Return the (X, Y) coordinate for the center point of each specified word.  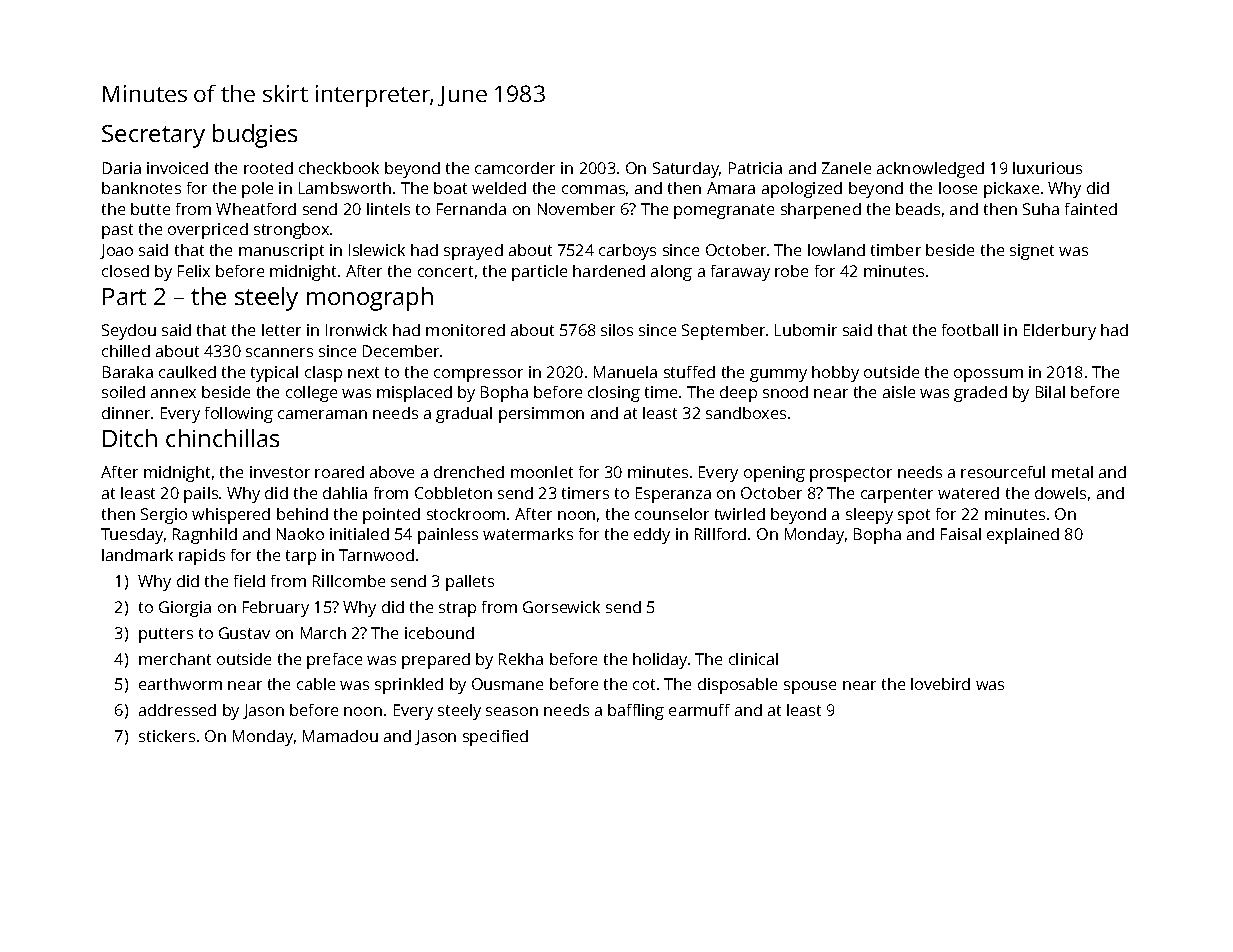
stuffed (689, 372)
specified (495, 738)
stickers (167, 736)
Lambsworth (345, 188)
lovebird (940, 684)
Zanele (846, 168)
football (970, 330)
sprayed (473, 252)
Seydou (129, 332)
